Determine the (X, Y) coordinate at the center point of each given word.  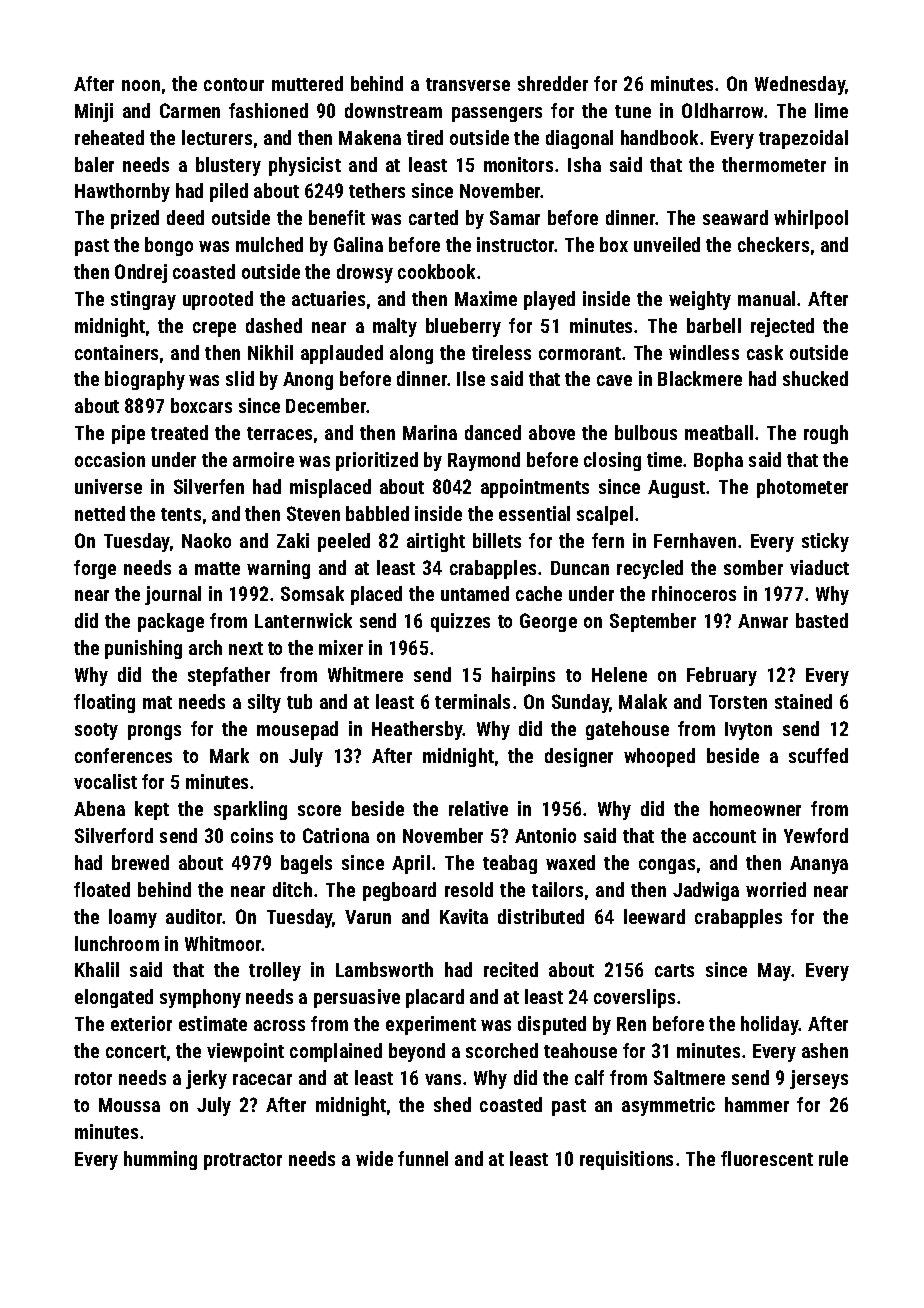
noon (141, 85)
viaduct (819, 567)
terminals (472, 701)
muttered (307, 83)
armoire (263, 459)
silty (264, 703)
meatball (719, 432)
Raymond (484, 461)
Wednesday (800, 85)
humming (160, 1160)
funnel (423, 1158)
